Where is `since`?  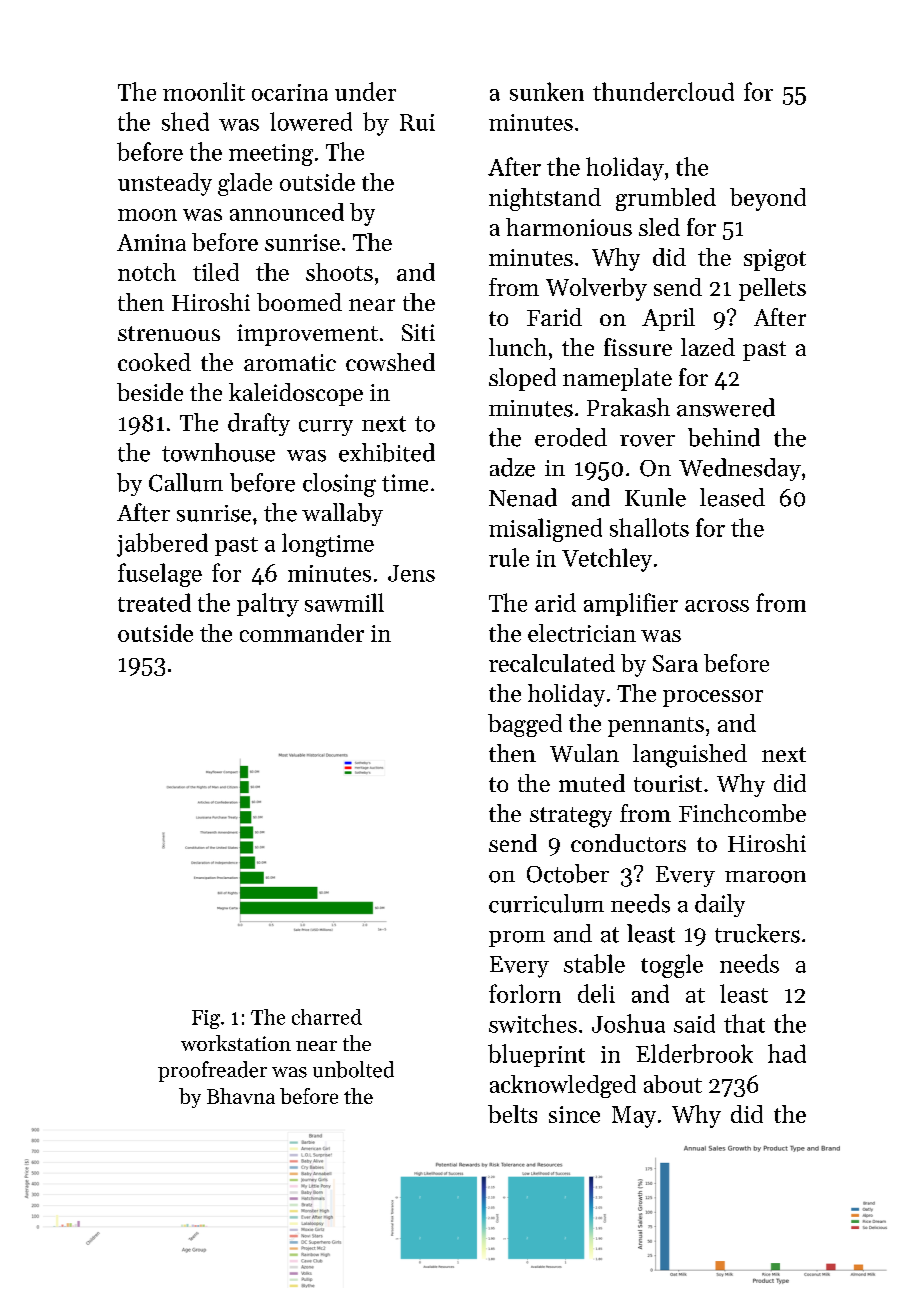
since is located at coordinates (574, 1114).
